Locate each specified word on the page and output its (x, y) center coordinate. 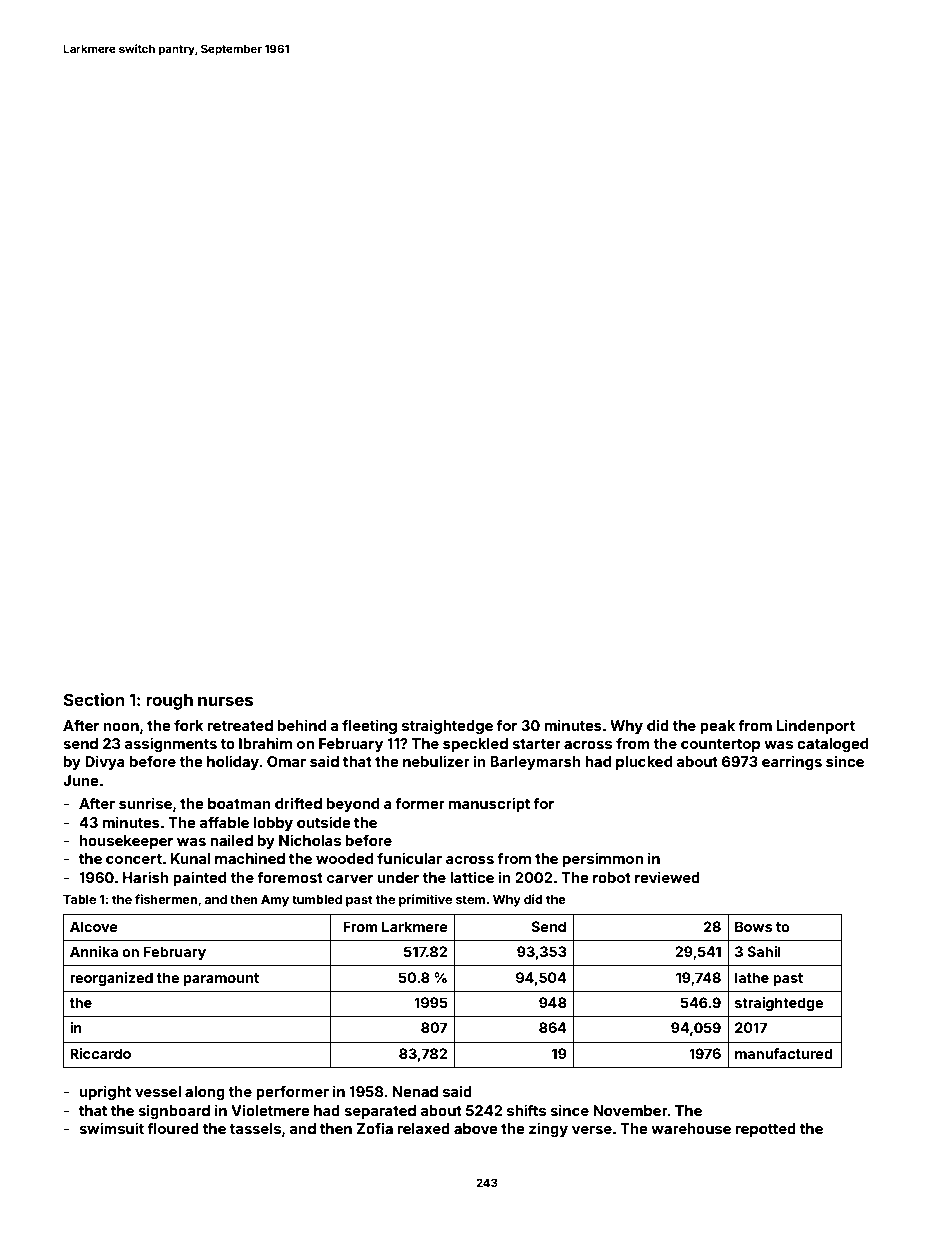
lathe (752, 977)
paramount (221, 979)
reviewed (667, 877)
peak (717, 727)
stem (470, 899)
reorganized (111, 979)
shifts (526, 1110)
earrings (792, 762)
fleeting (369, 726)
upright (105, 1092)
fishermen (166, 899)
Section (93, 699)
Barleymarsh (535, 763)
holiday (233, 762)
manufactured (783, 1053)
